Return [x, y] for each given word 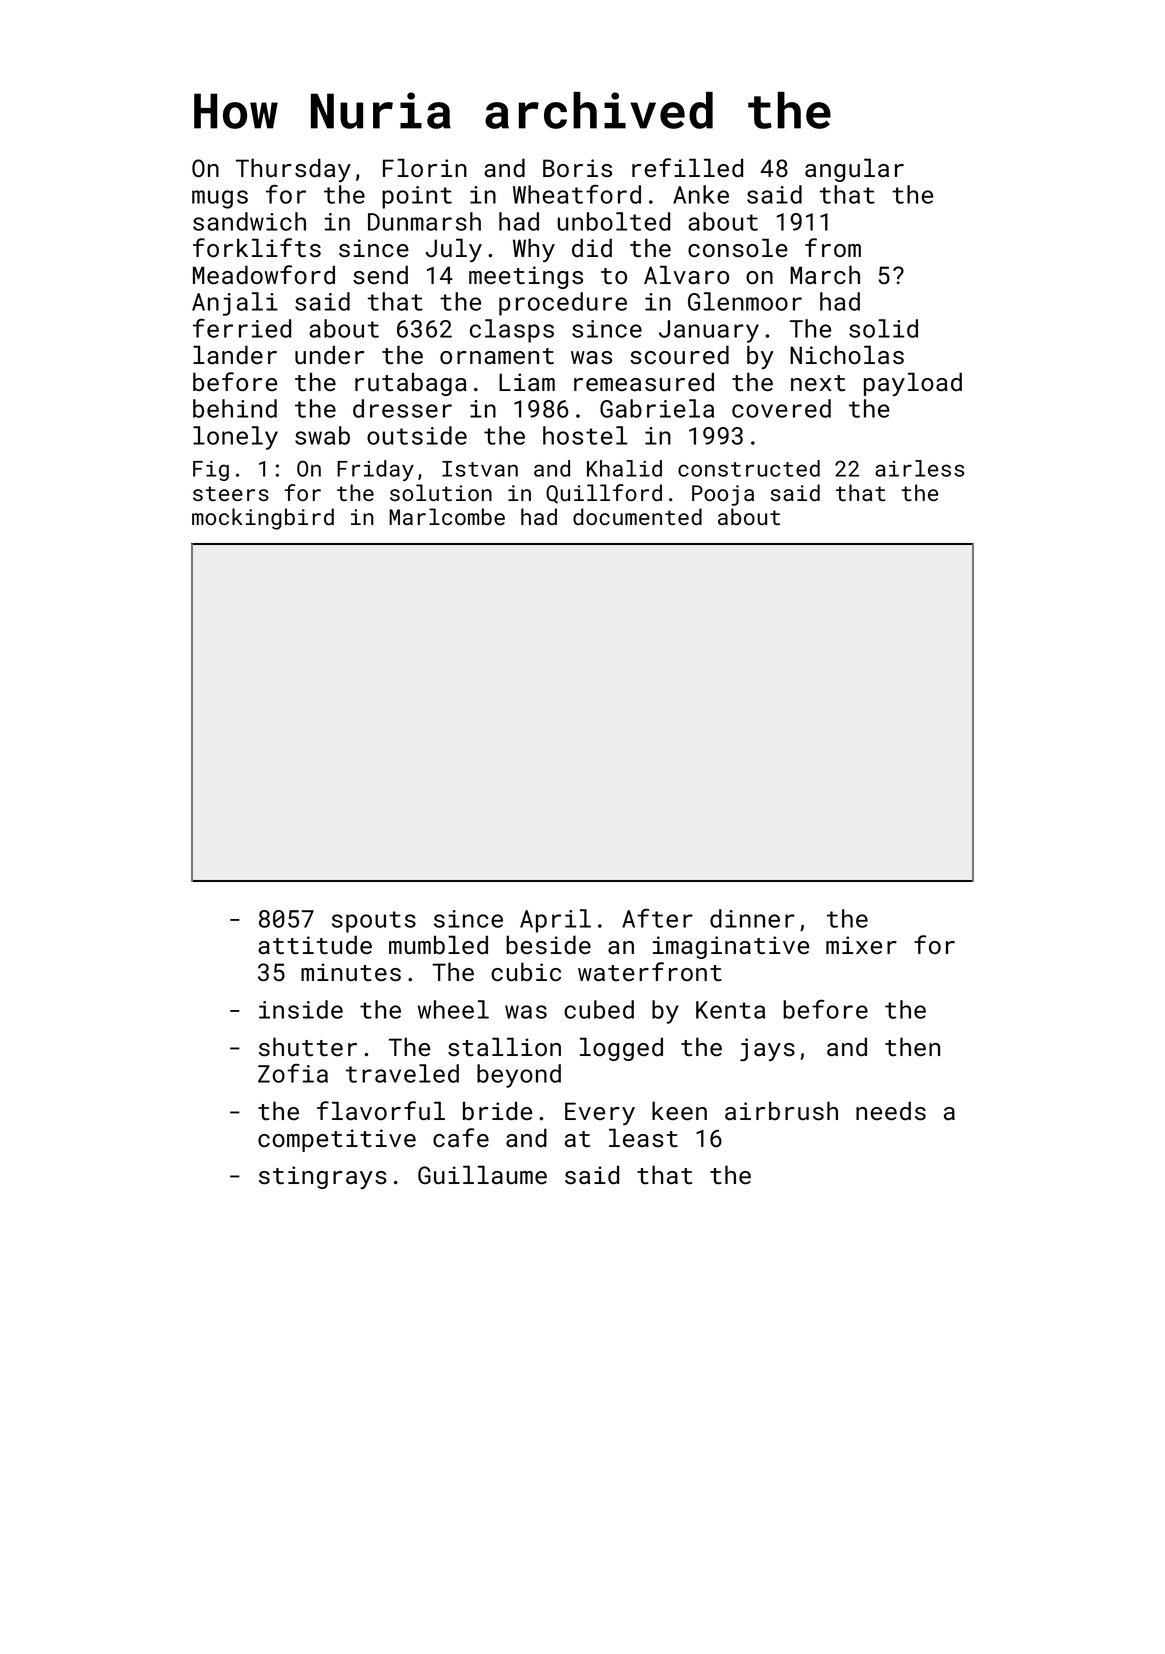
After [657, 918]
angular [854, 170]
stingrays [323, 1177]
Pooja [723, 495]
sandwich [249, 221]
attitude [315, 945]
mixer [861, 945]
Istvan [480, 469]
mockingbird [263, 519]
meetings [526, 277]
